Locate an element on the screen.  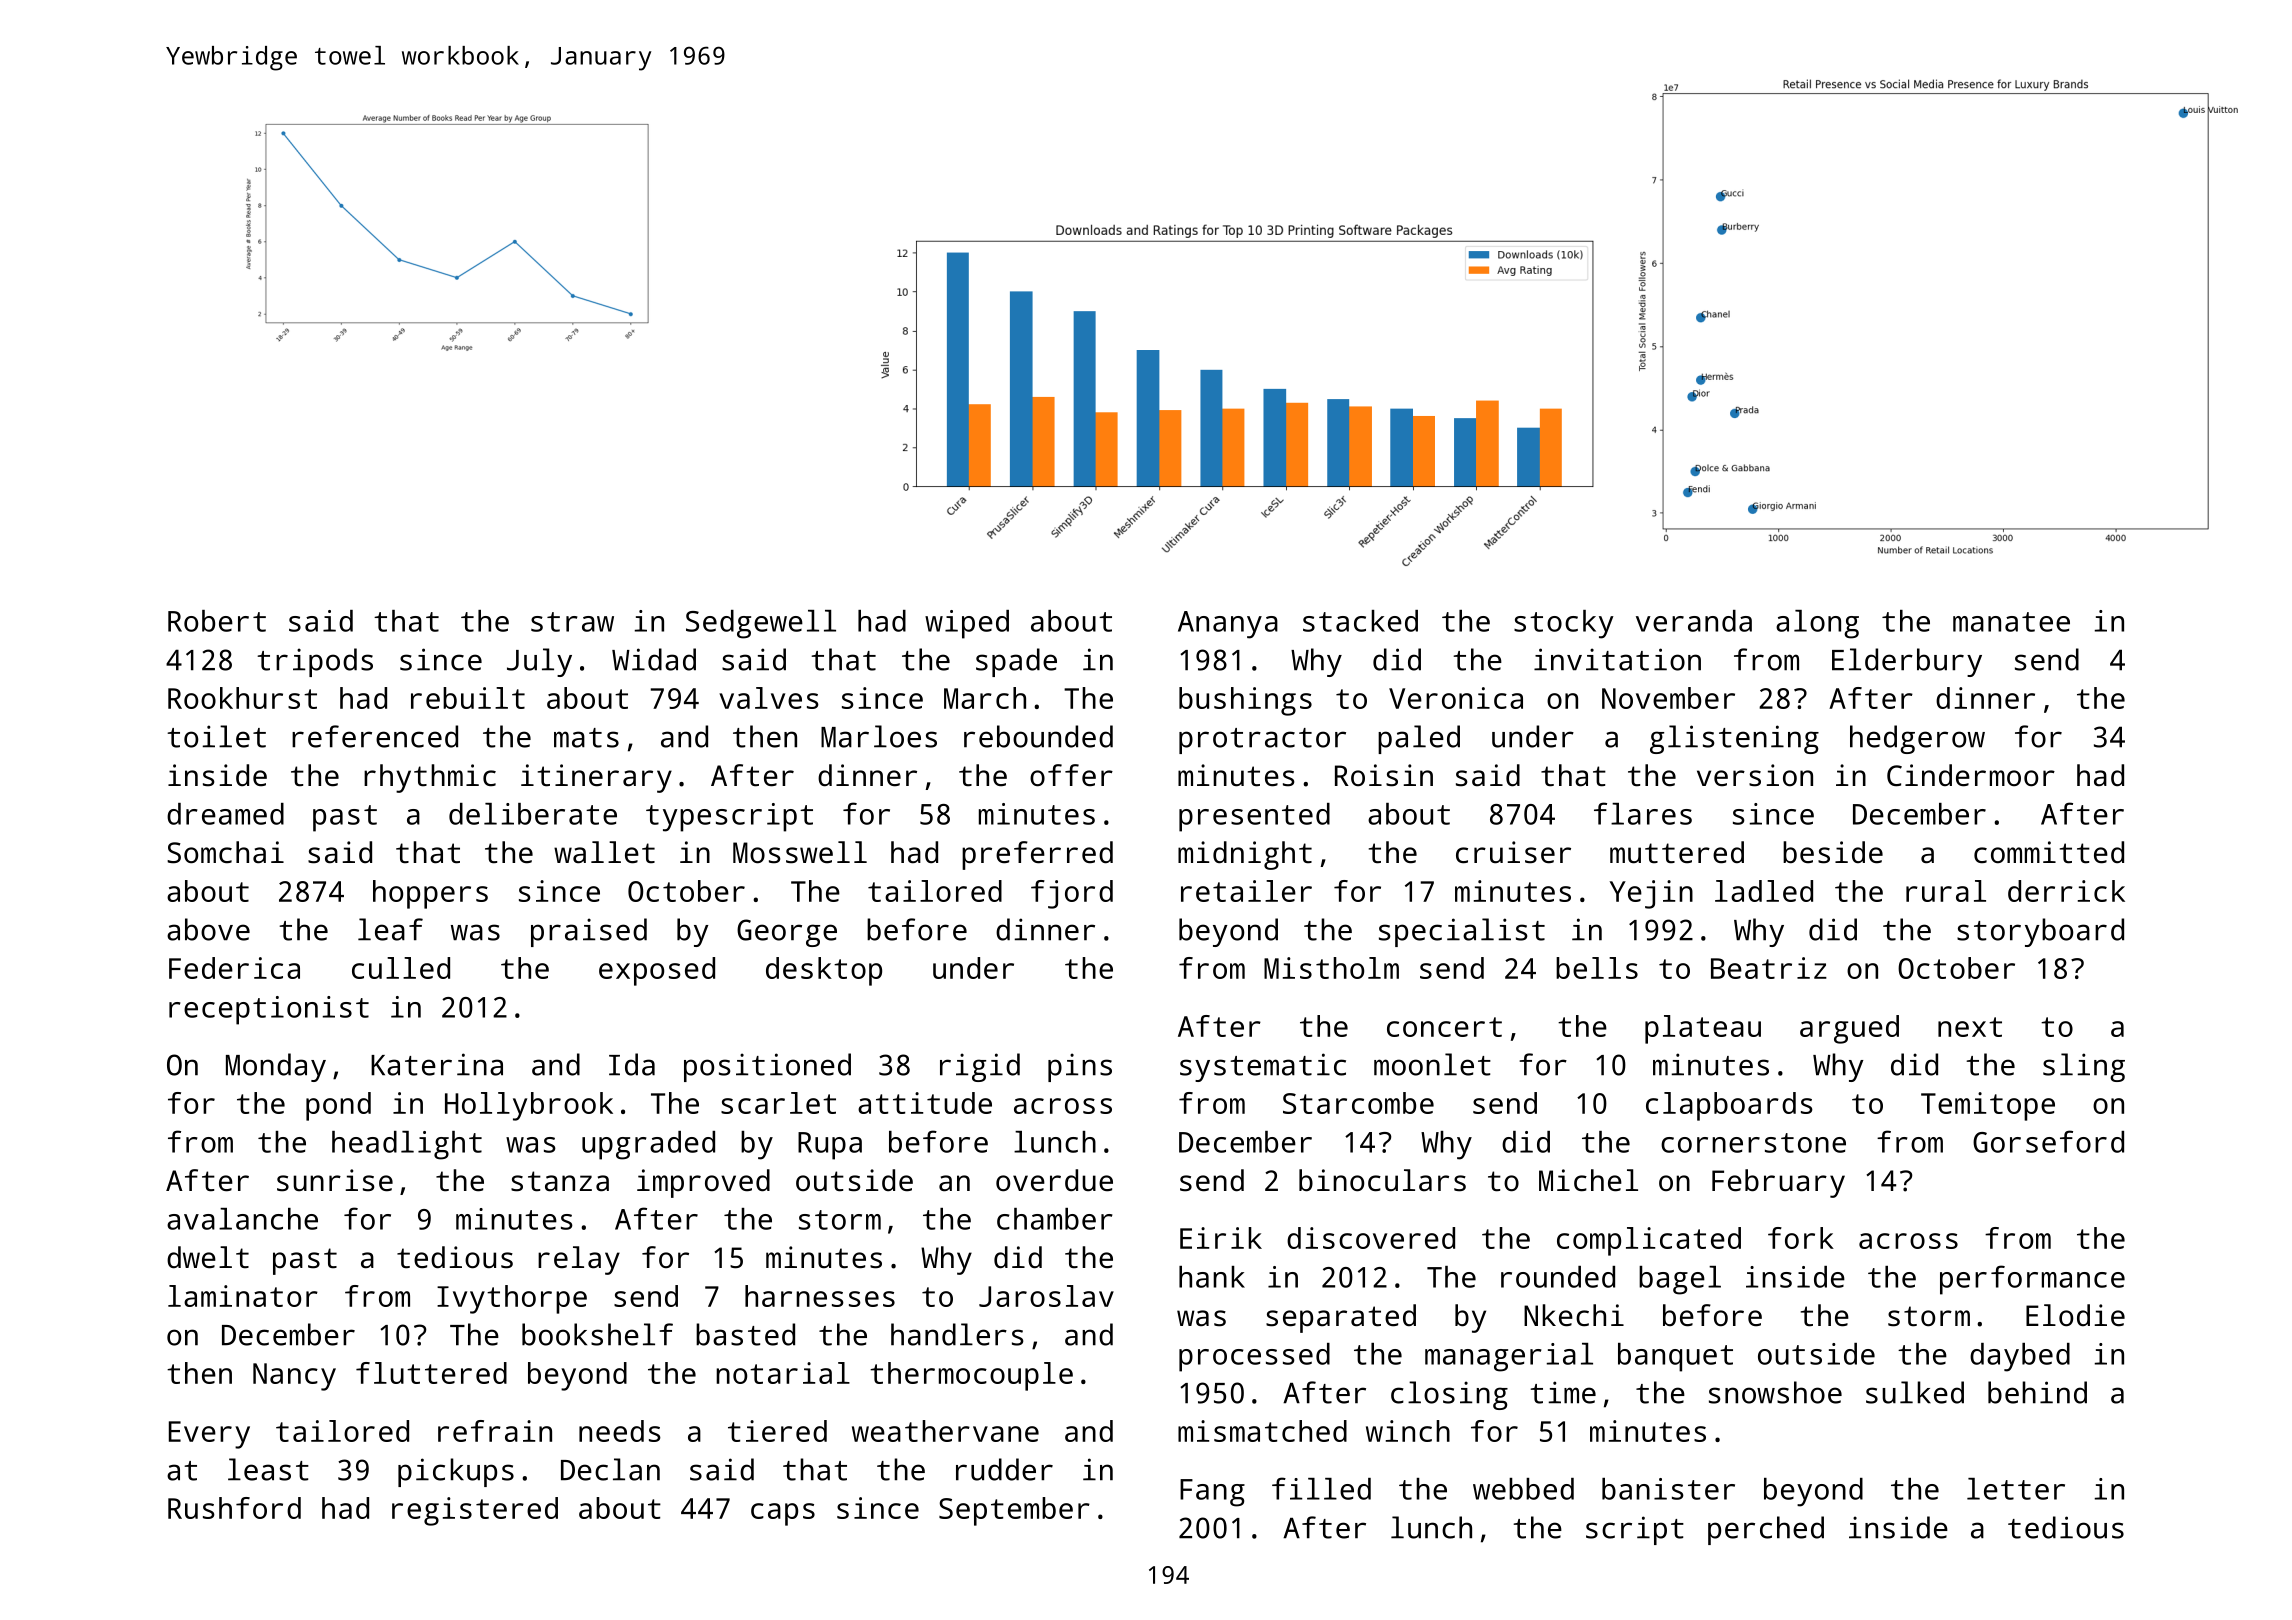
rebounded is located at coordinates (1038, 736).
